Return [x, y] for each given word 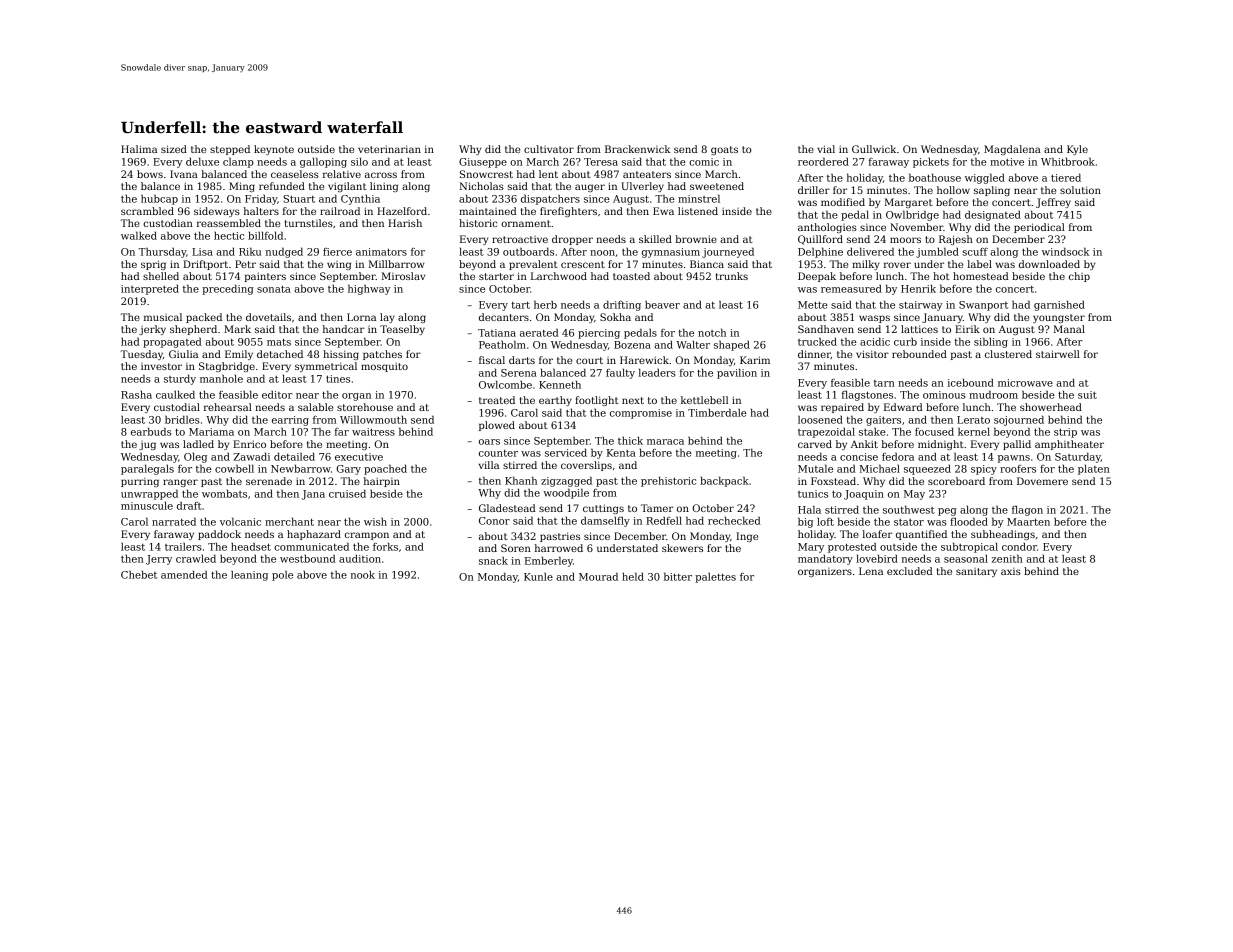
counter [498, 453]
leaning [249, 576]
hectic [229, 236]
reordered [823, 161]
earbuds [151, 431]
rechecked [734, 520]
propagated [172, 342]
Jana [313, 495]
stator [909, 522]
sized [174, 149]
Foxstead [833, 481]
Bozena [632, 345]
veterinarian [389, 149]
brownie [696, 239]
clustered [1008, 354]
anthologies [827, 228]
